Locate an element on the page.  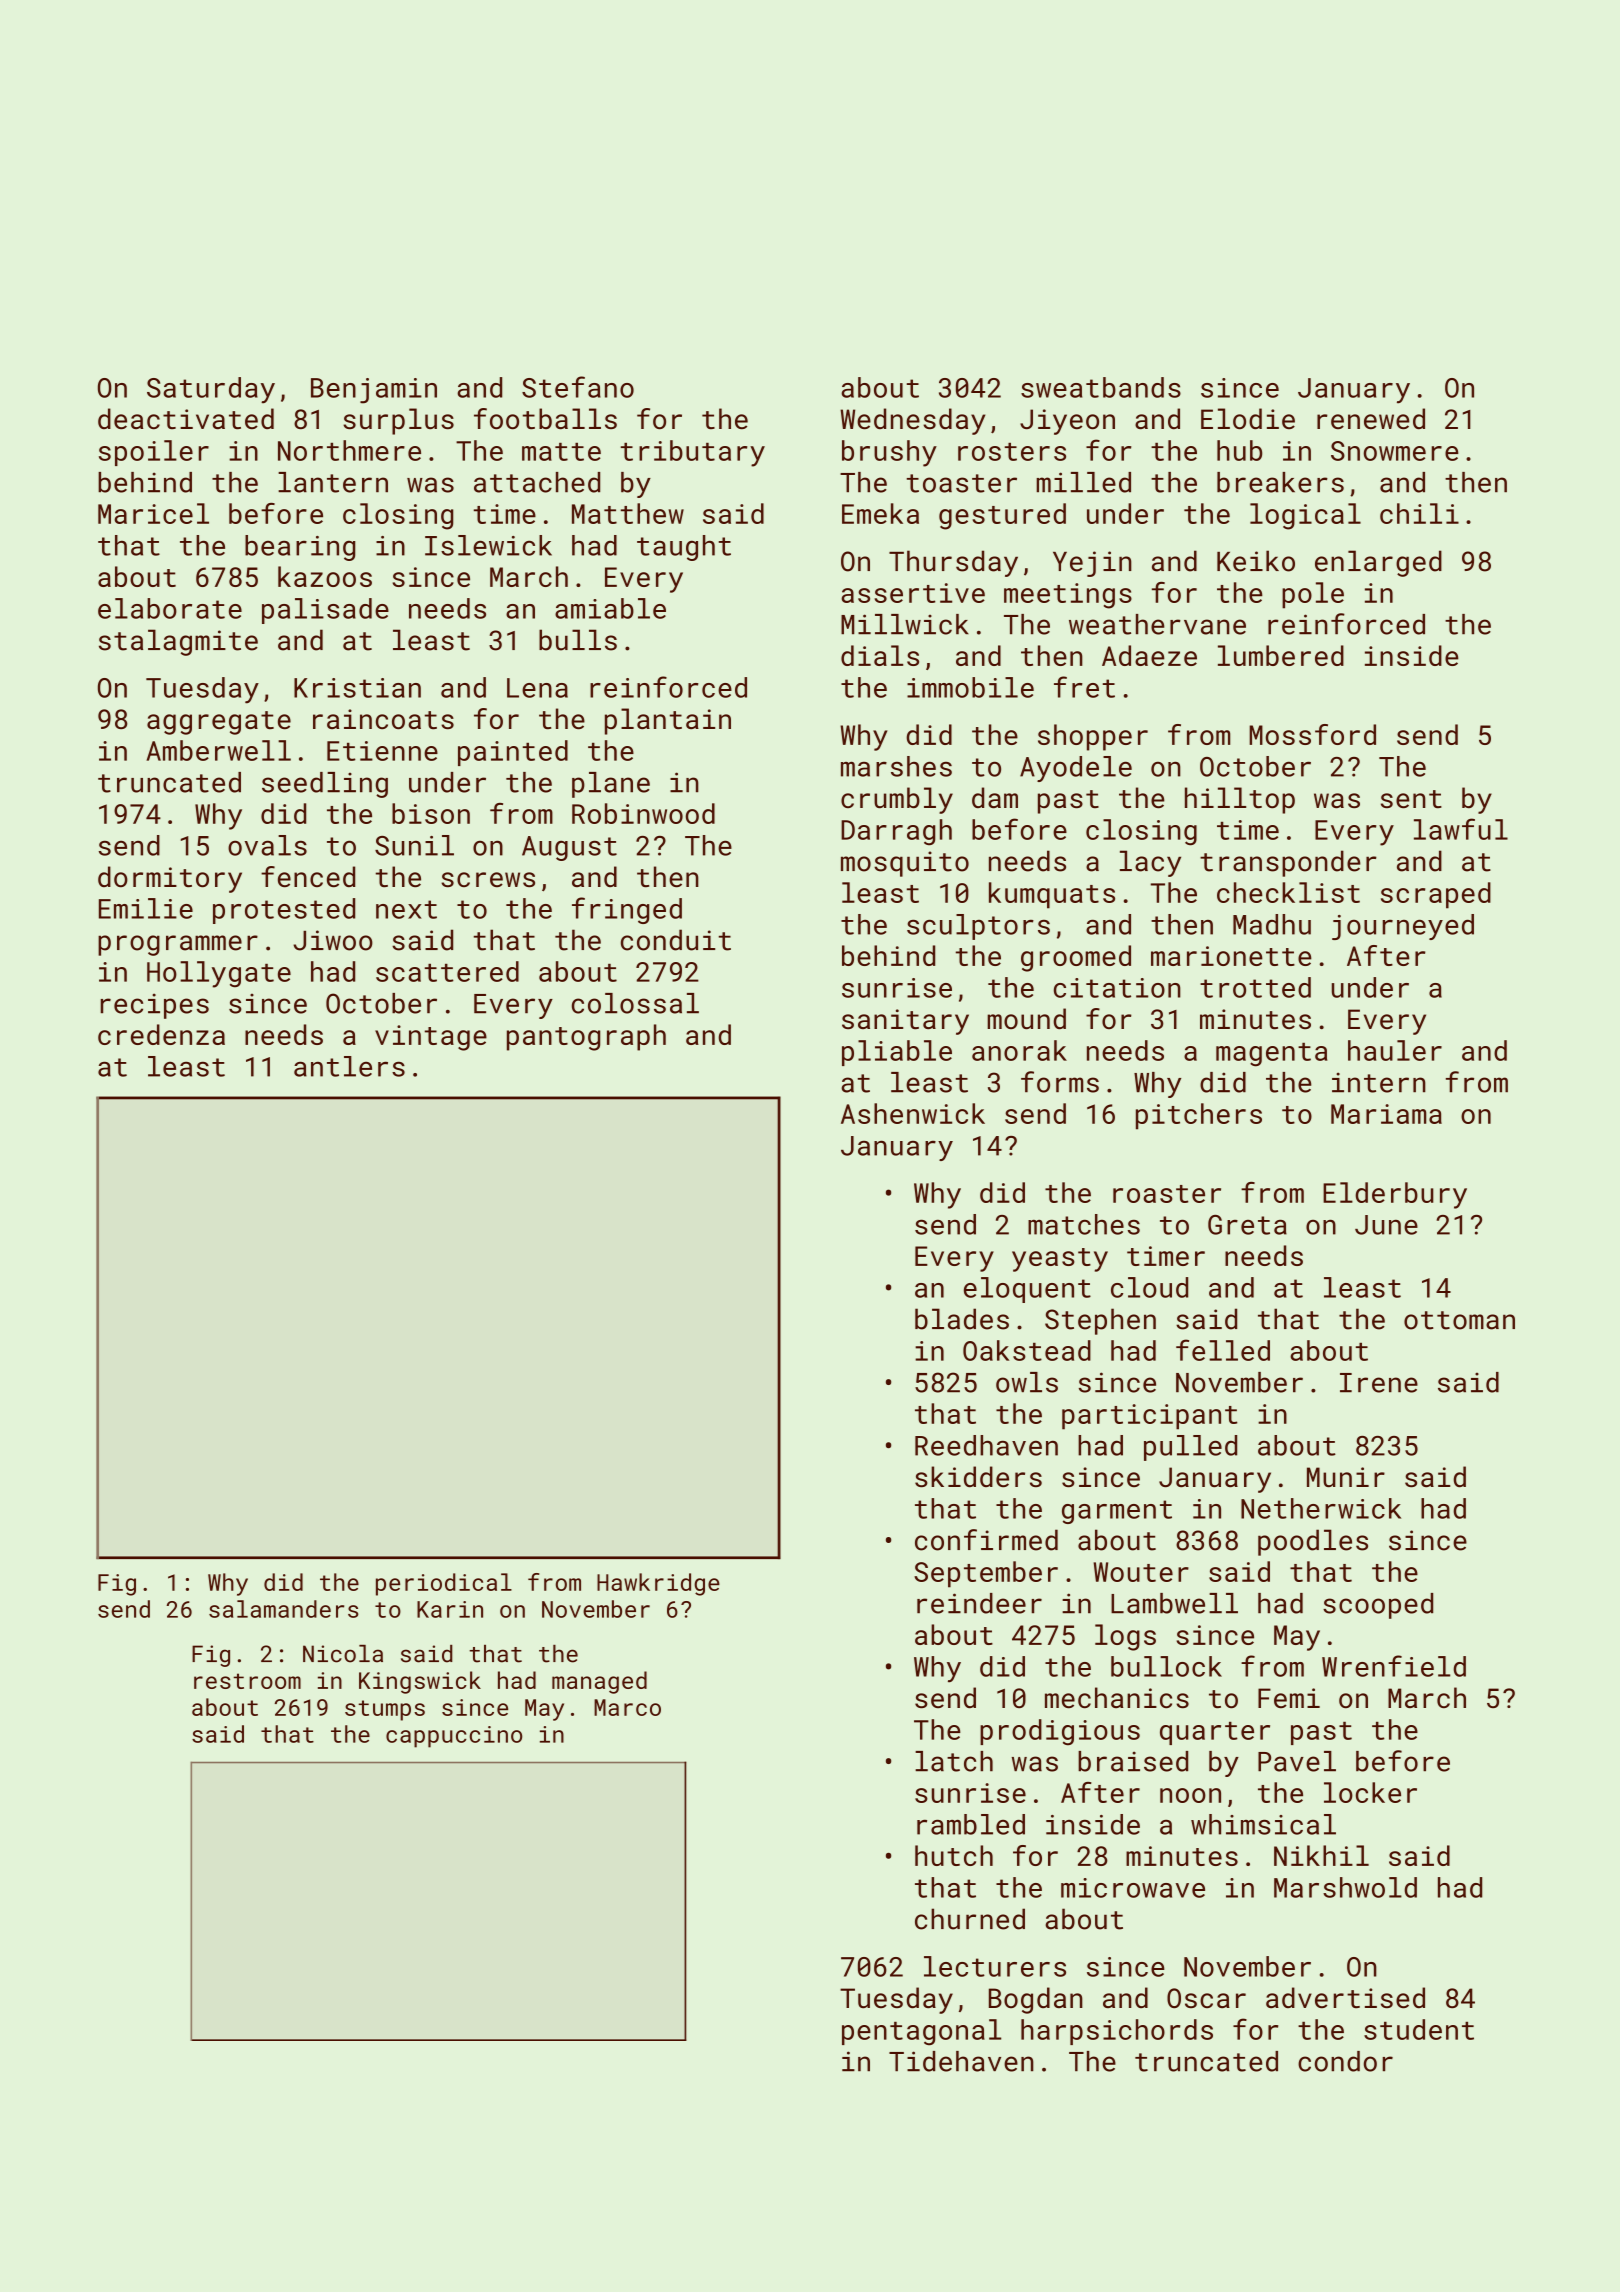
Saturday is located at coordinates (211, 390).
